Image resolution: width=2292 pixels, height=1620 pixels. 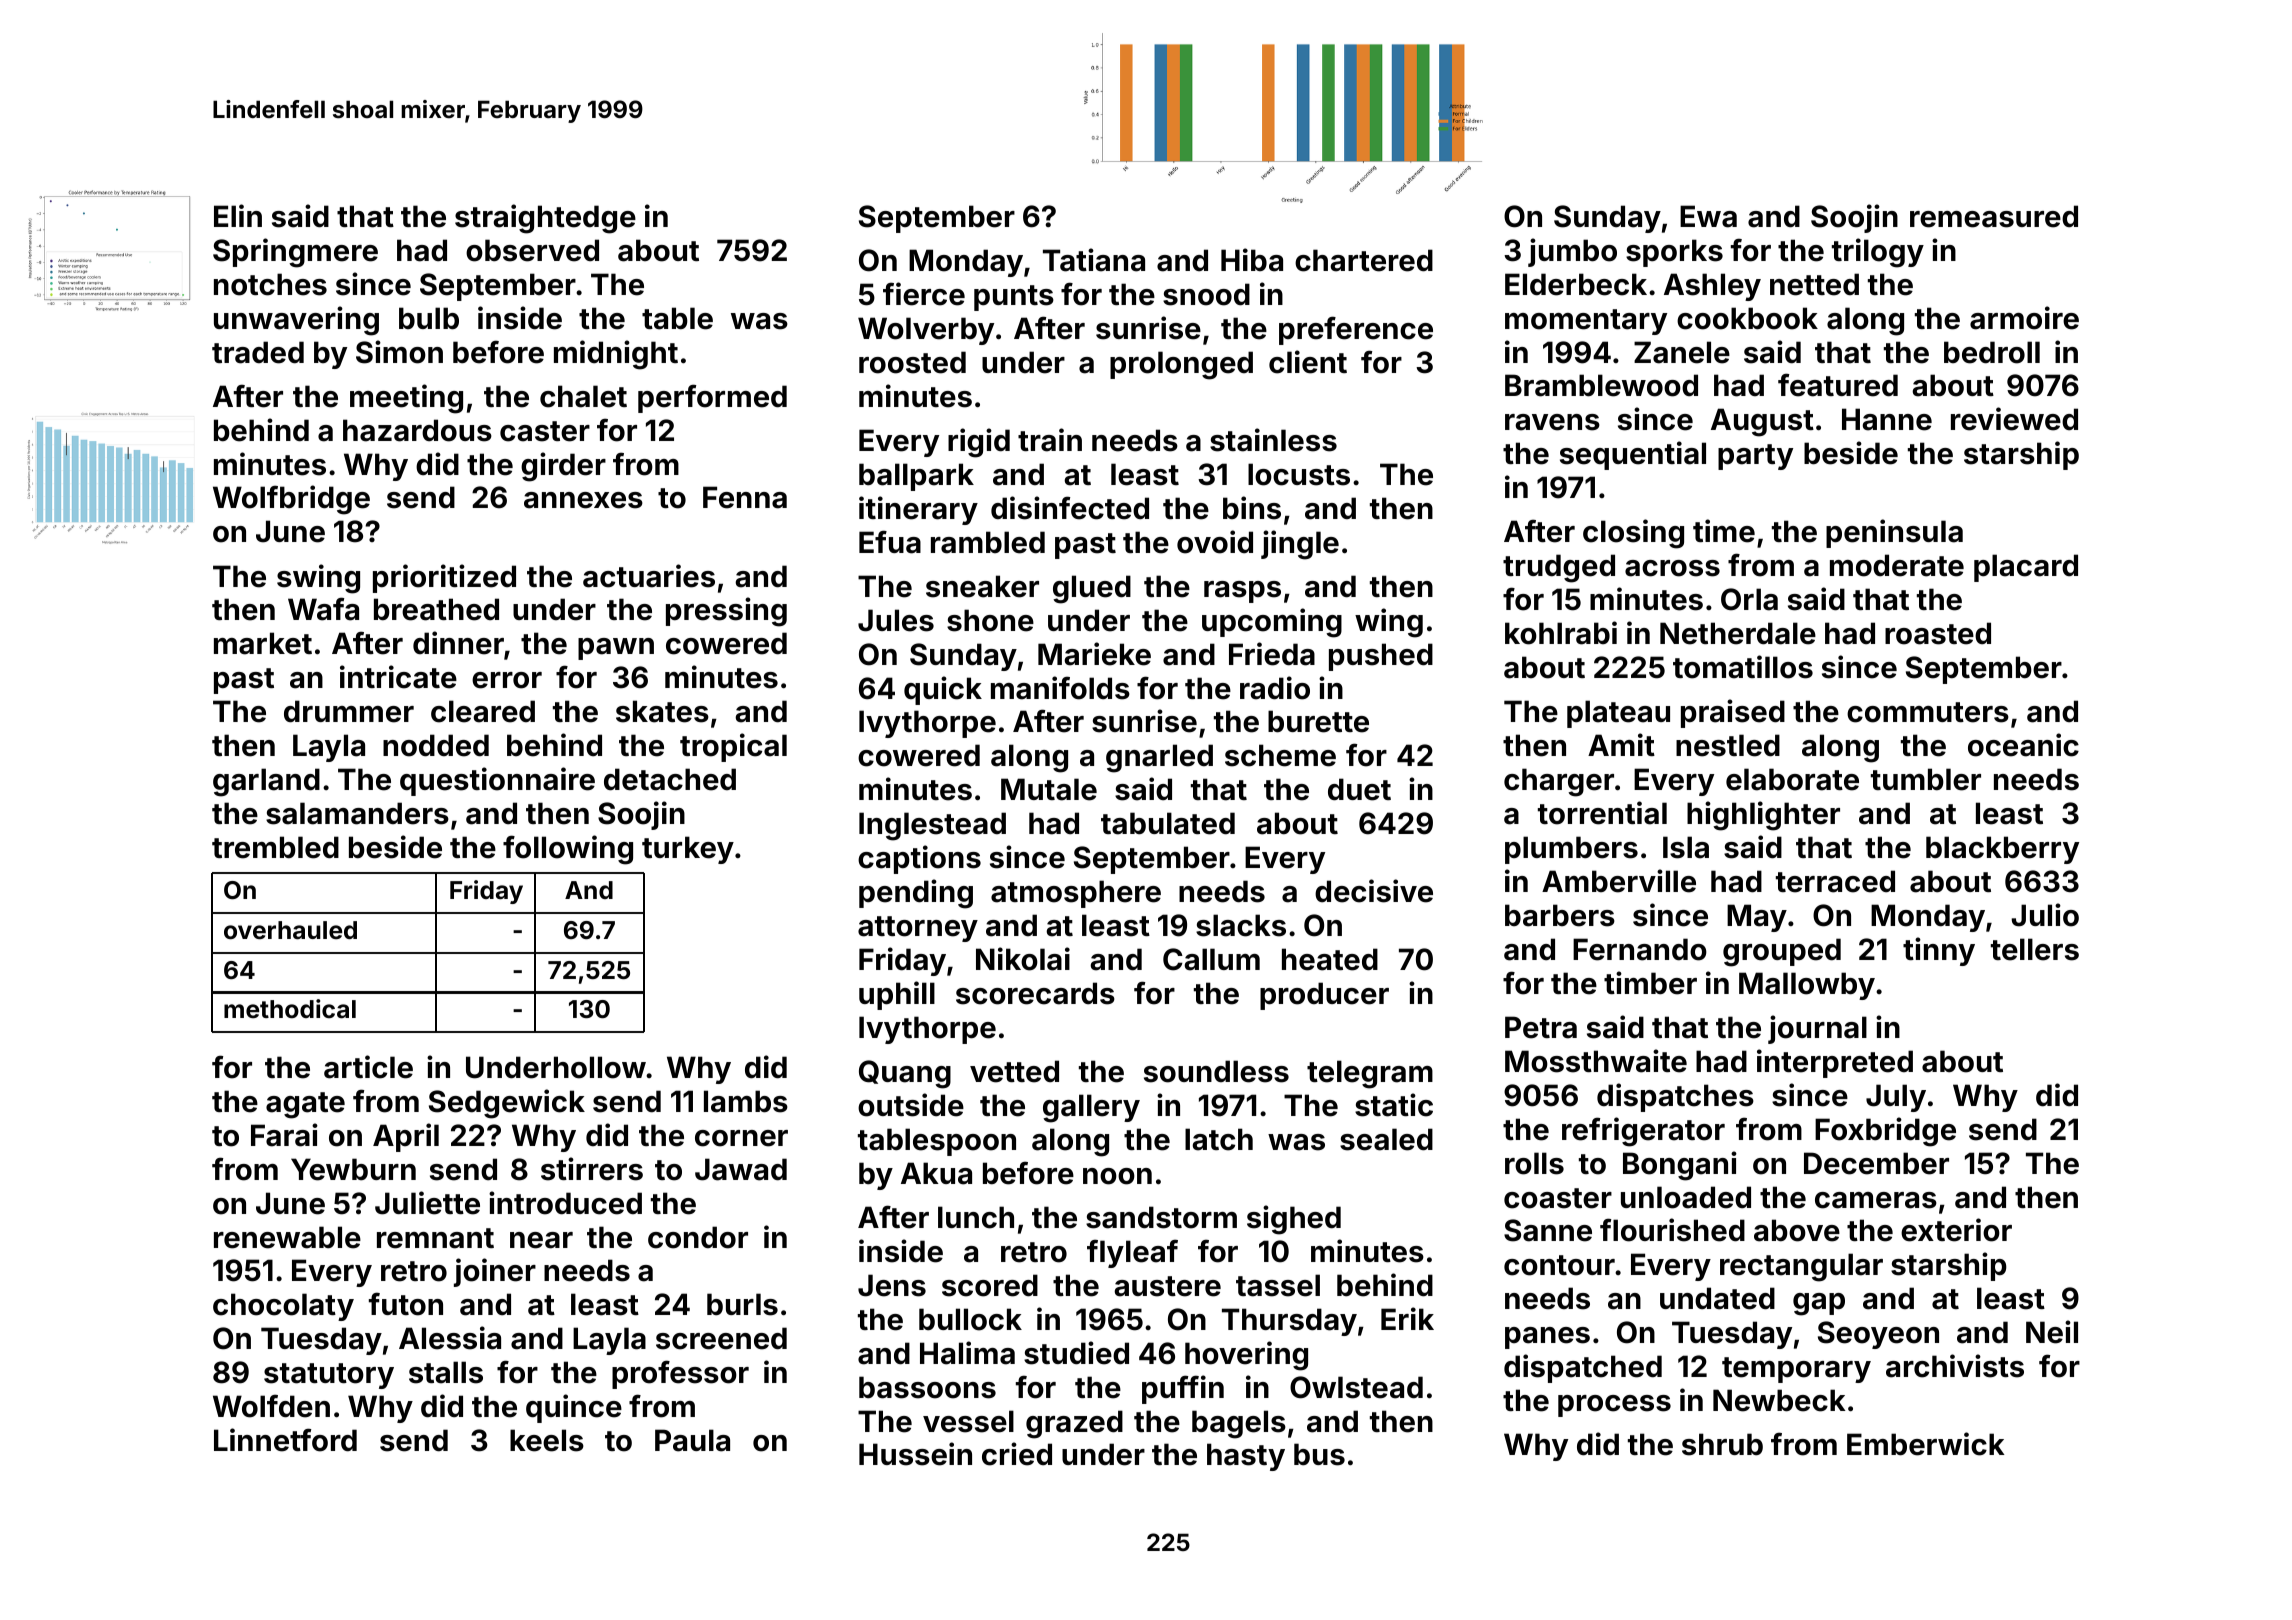 I want to click on sporks, so click(x=1674, y=253).
